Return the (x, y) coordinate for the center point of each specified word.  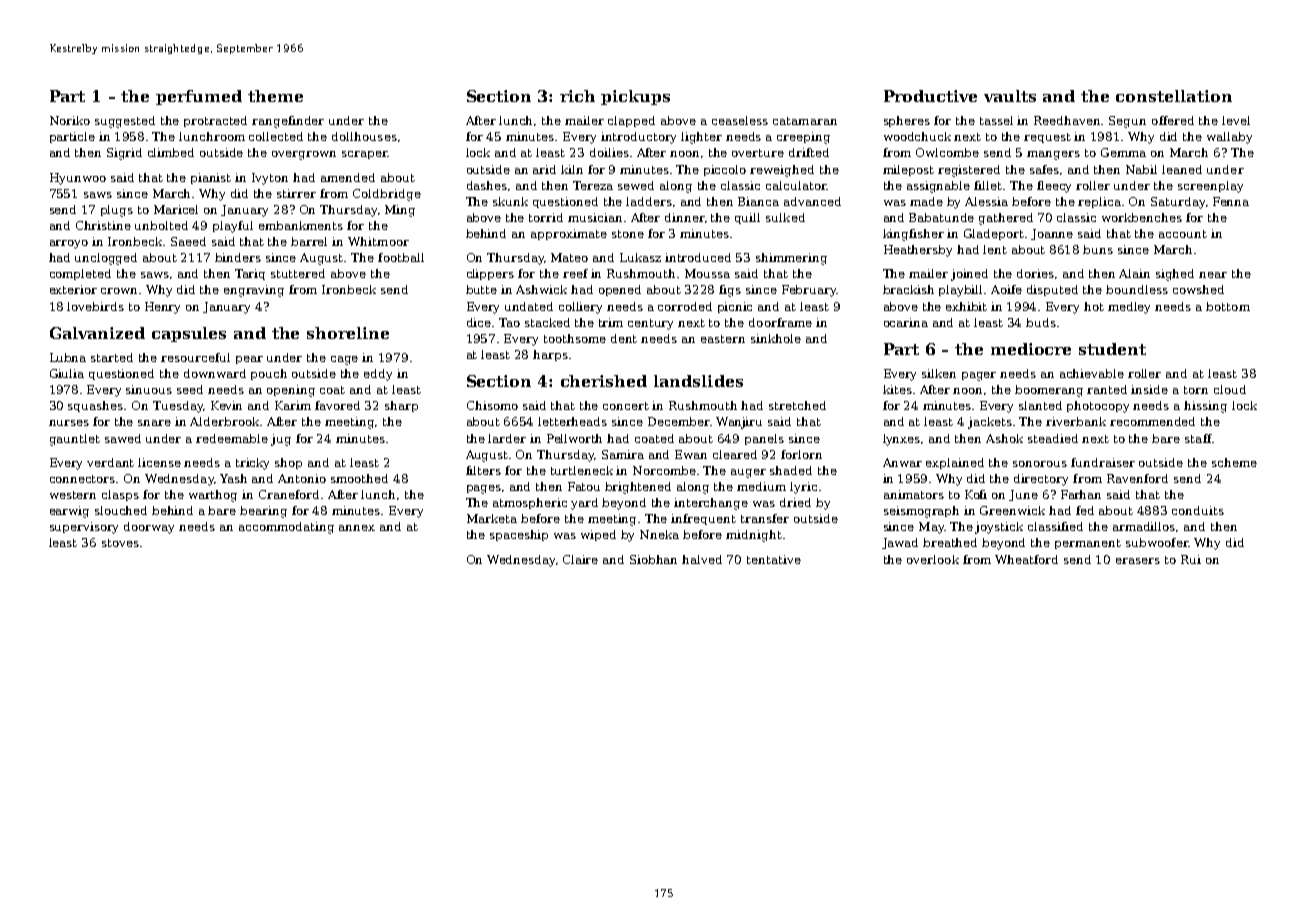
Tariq (250, 274)
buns (1098, 249)
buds (1041, 322)
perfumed (199, 97)
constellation (1174, 96)
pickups (635, 97)
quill (747, 218)
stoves (120, 543)
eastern (723, 339)
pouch (269, 374)
